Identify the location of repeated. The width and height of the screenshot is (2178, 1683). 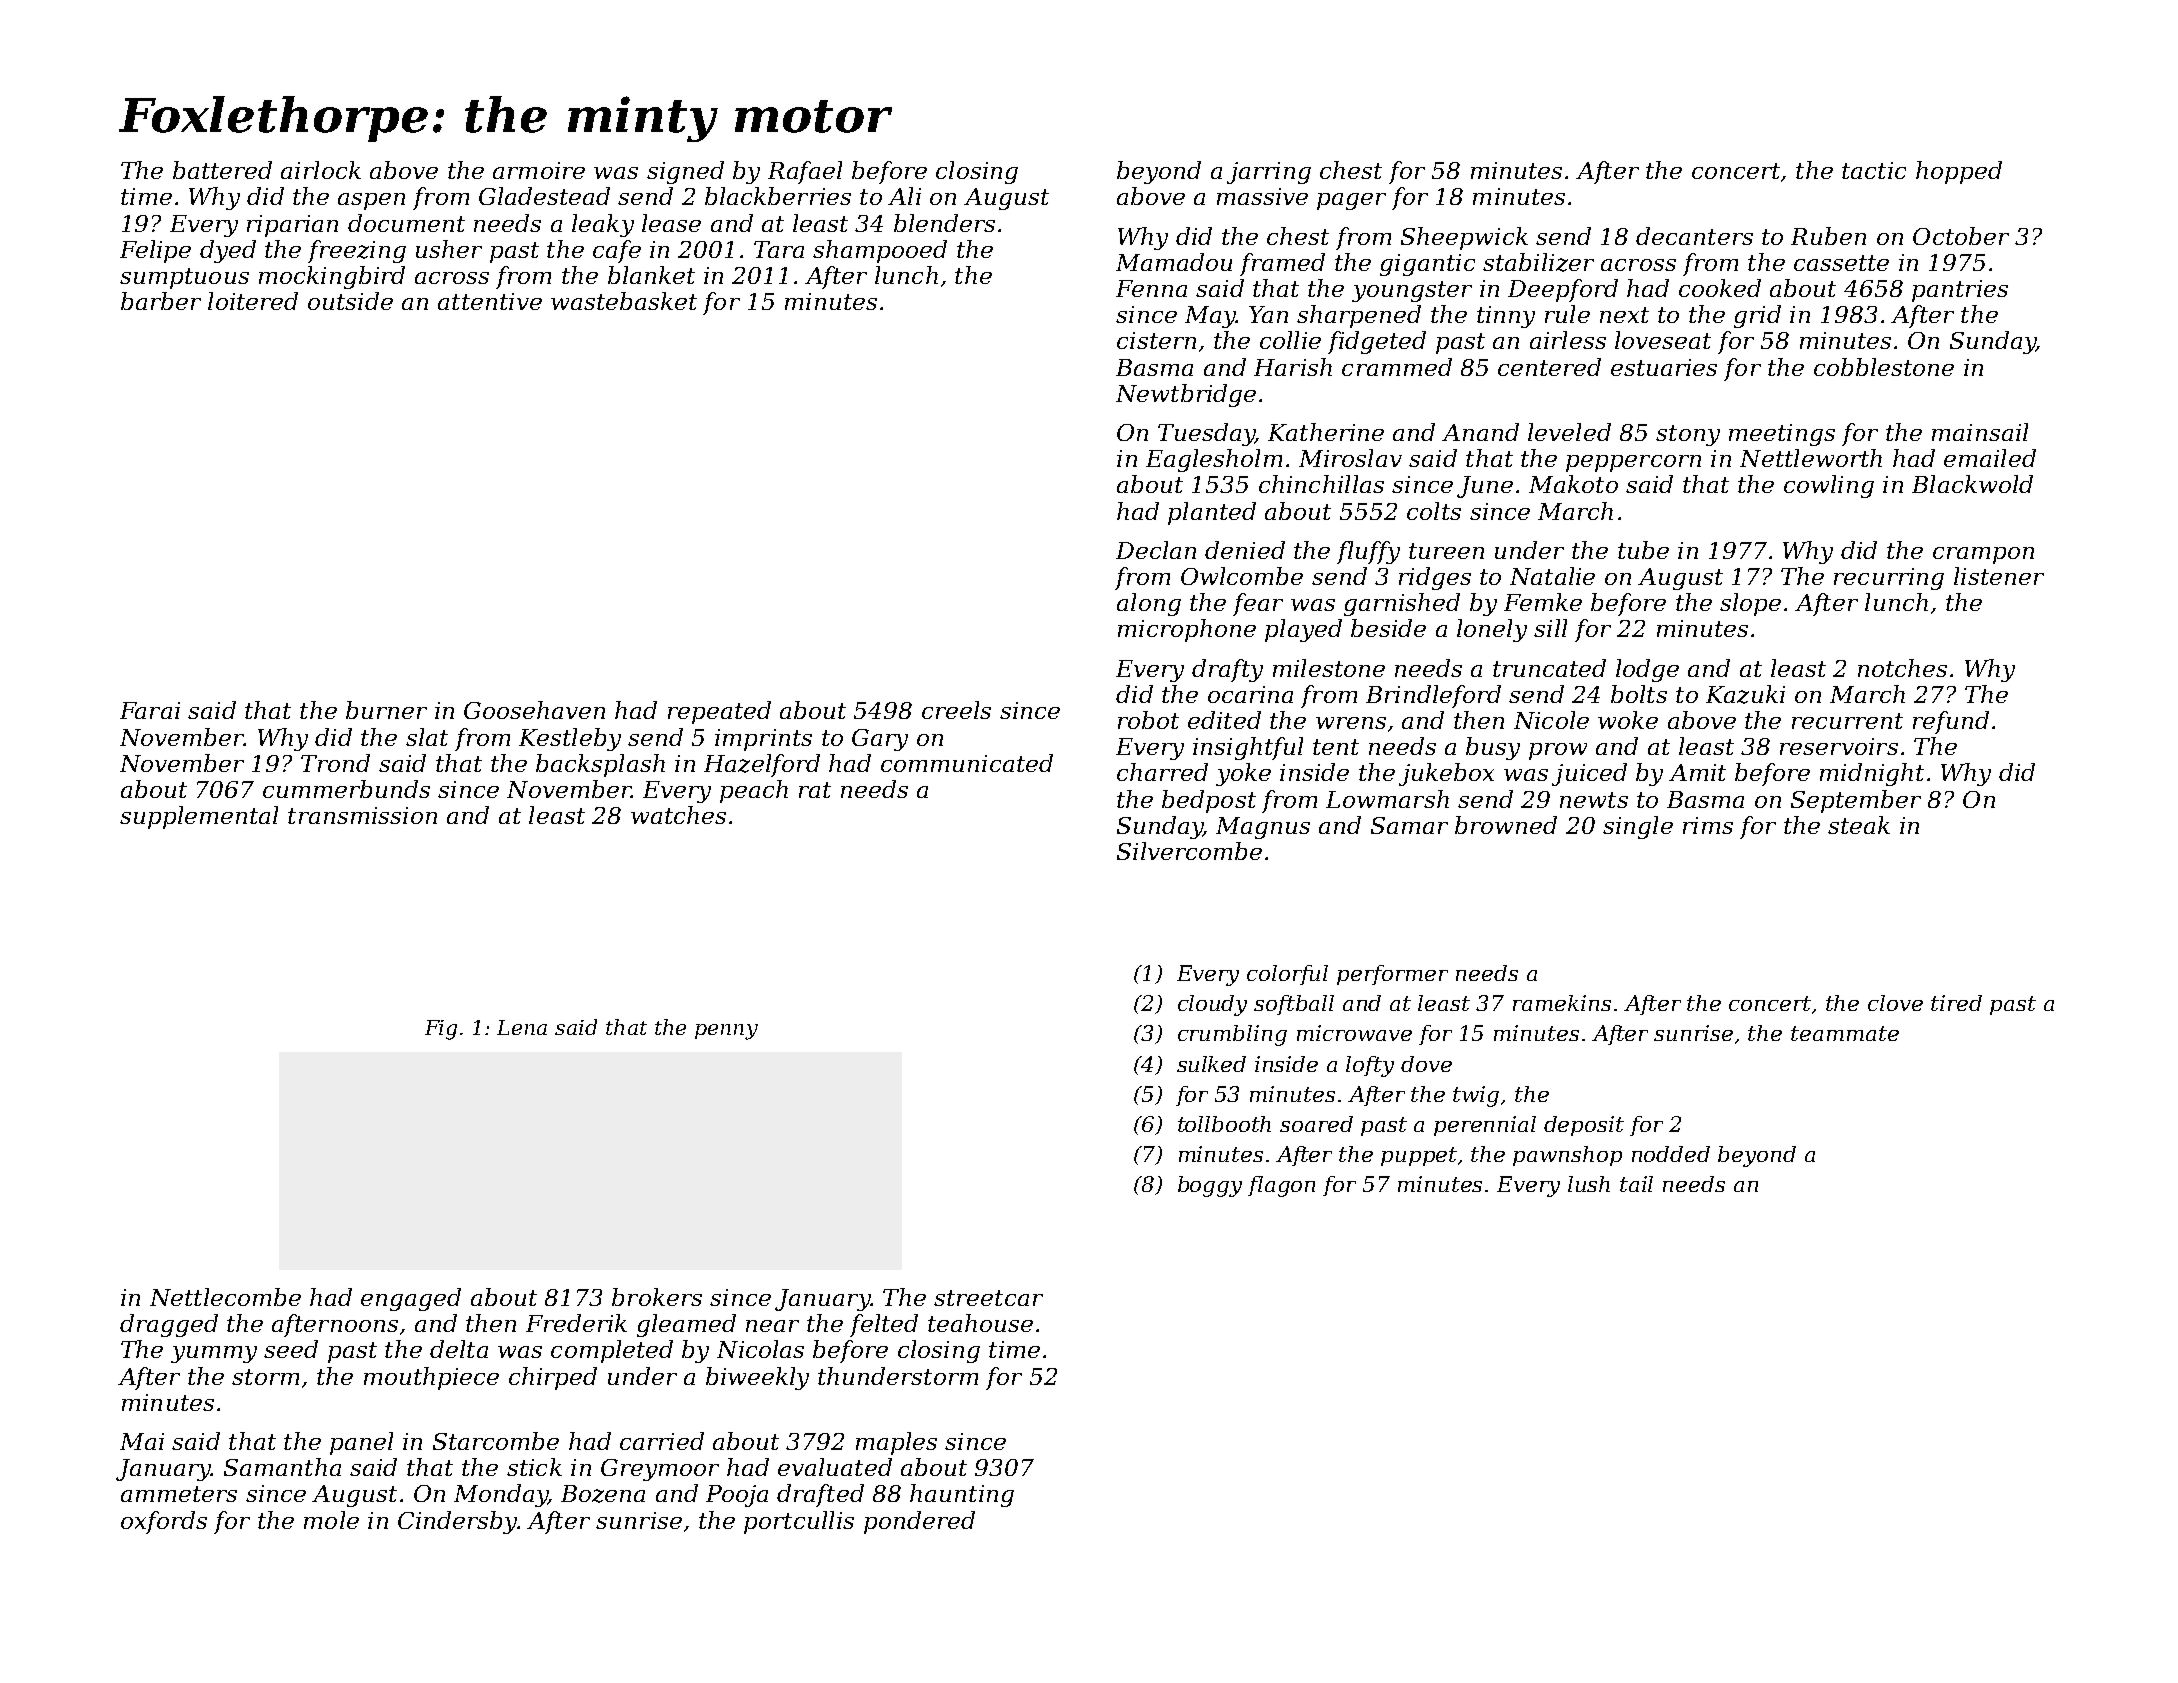
(719, 712).
